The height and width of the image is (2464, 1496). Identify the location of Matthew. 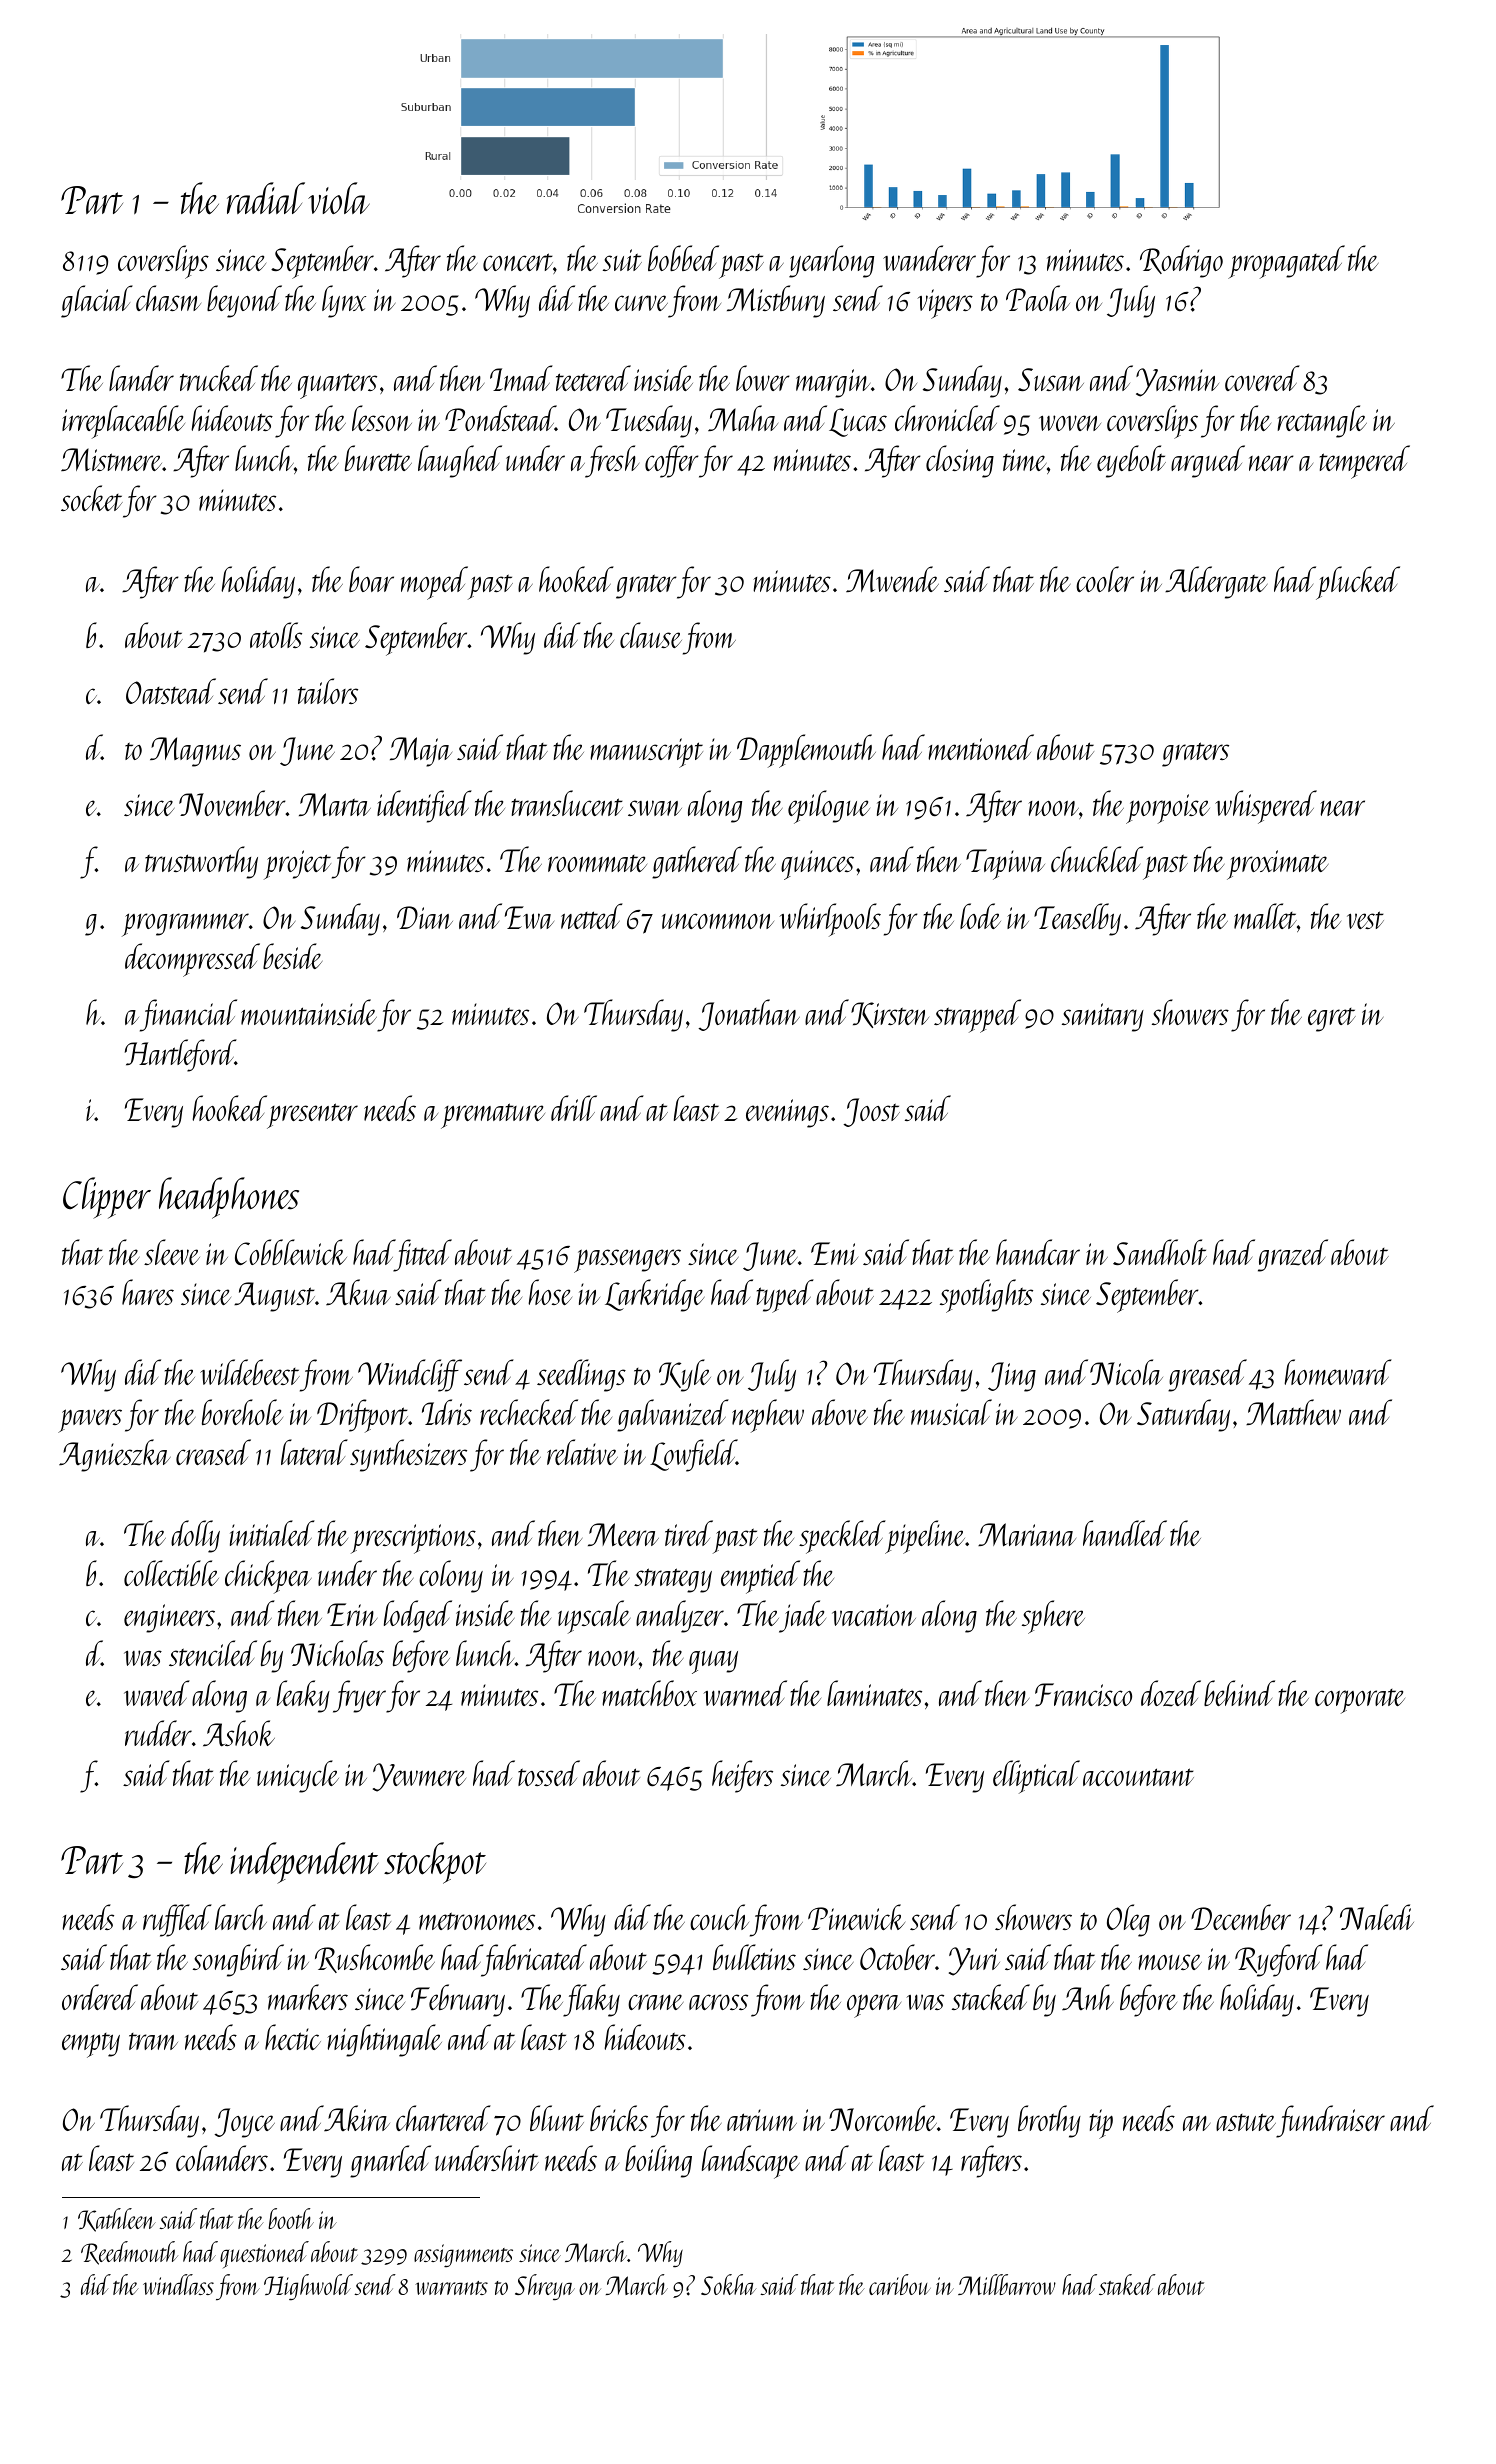
(1293, 1412).
